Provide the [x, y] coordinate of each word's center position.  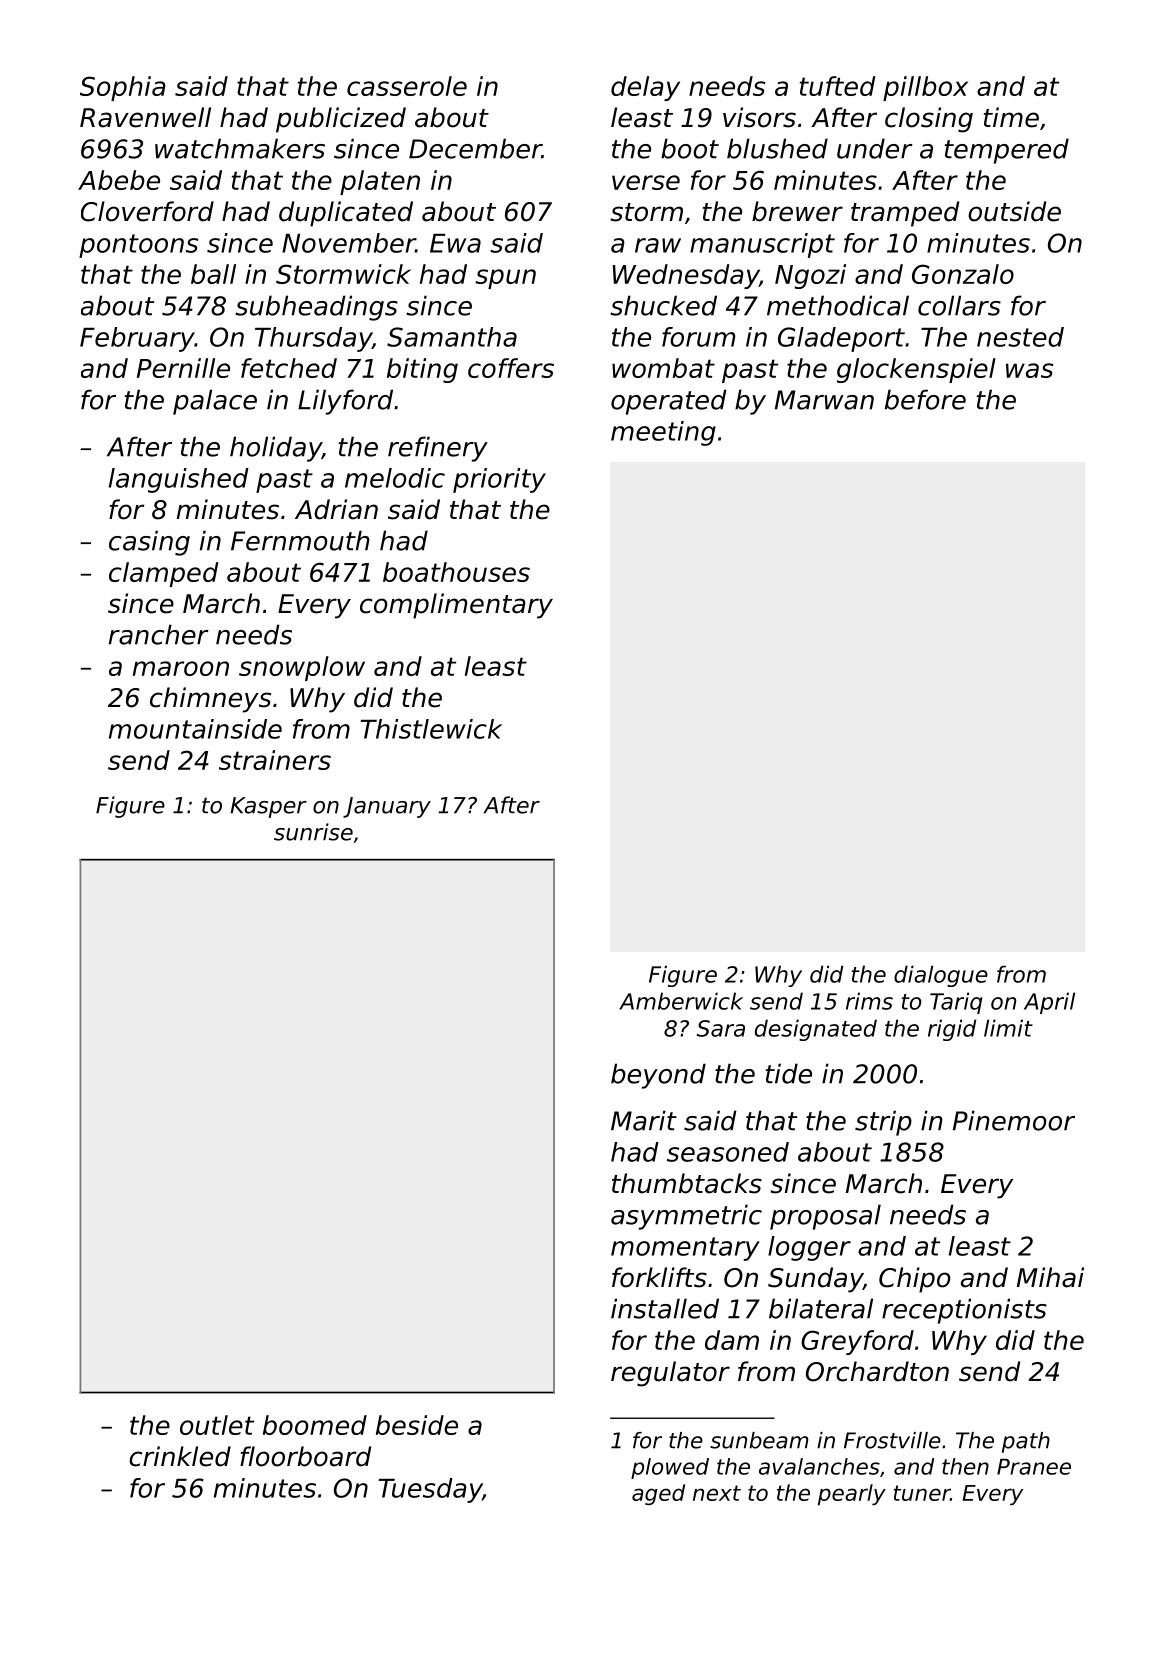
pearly [852, 1494]
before [925, 399]
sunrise [313, 832]
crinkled [180, 1456]
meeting [663, 433]
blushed [777, 148]
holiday [276, 449]
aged [658, 1494]
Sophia [123, 88]
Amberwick [681, 1001]
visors [759, 117]
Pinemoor [1014, 1120]
